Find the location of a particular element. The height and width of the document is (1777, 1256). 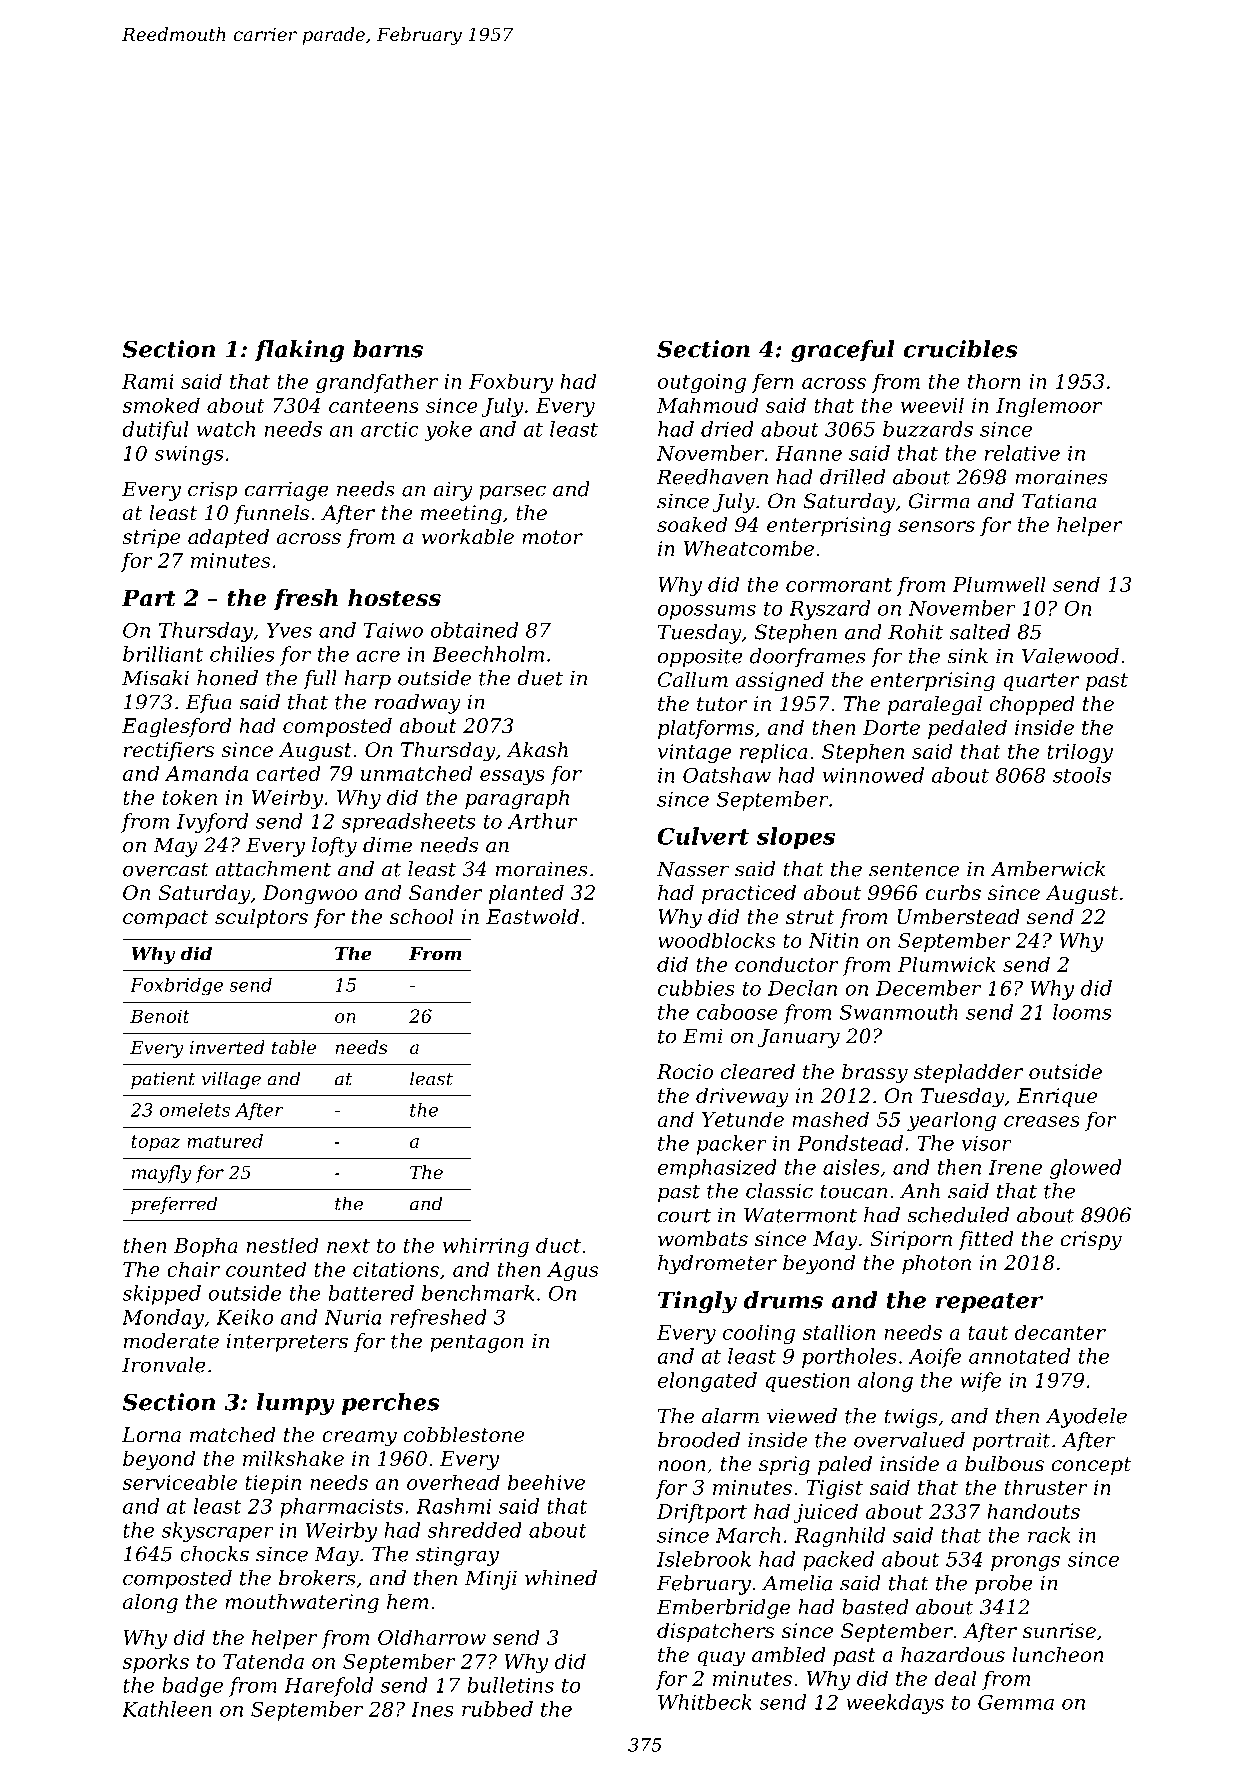

table is located at coordinates (294, 1047).
